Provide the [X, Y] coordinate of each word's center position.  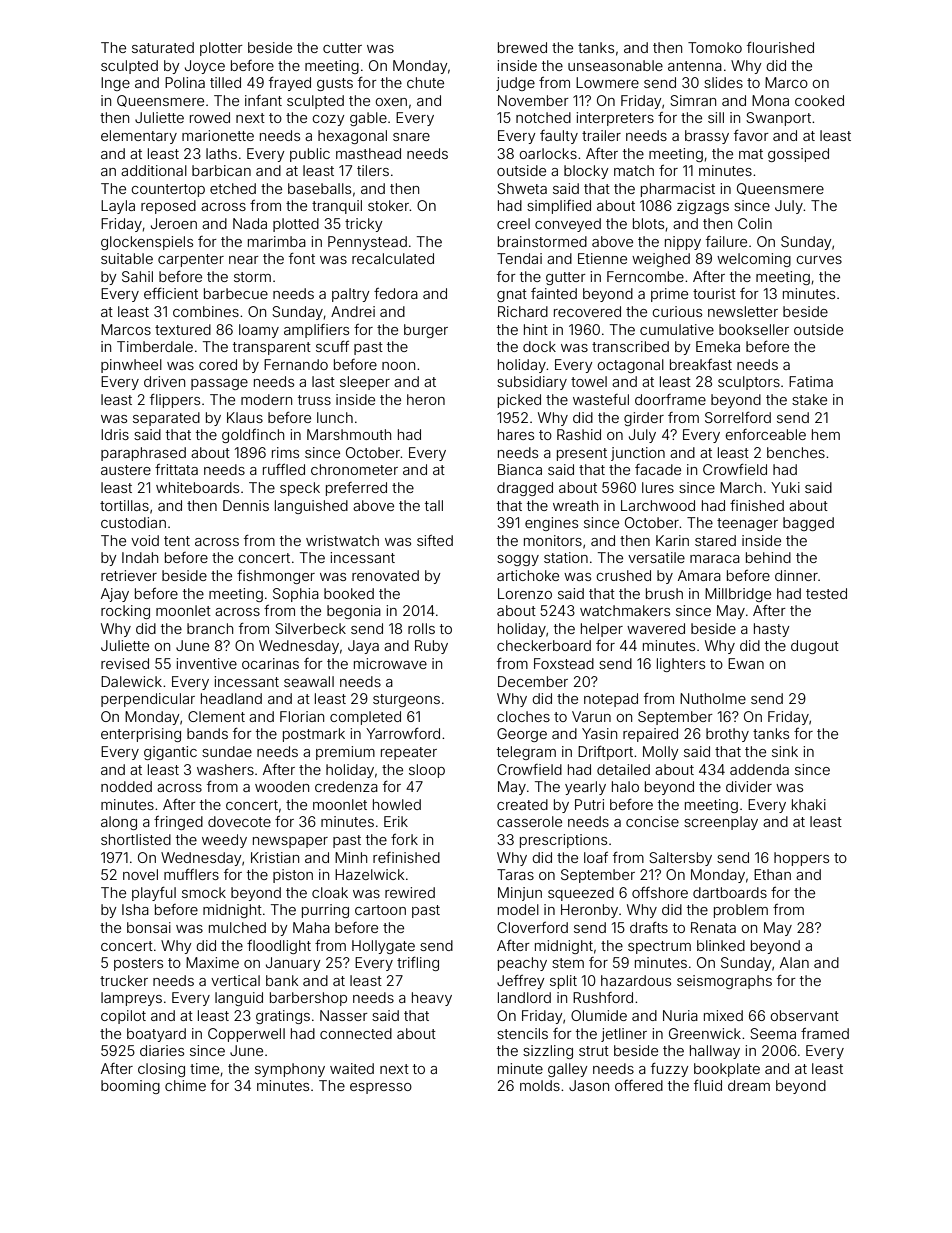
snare [411, 137]
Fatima [811, 381]
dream [749, 1085]
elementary [139, 137]
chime [185, 1085]
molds [540, 1085]
